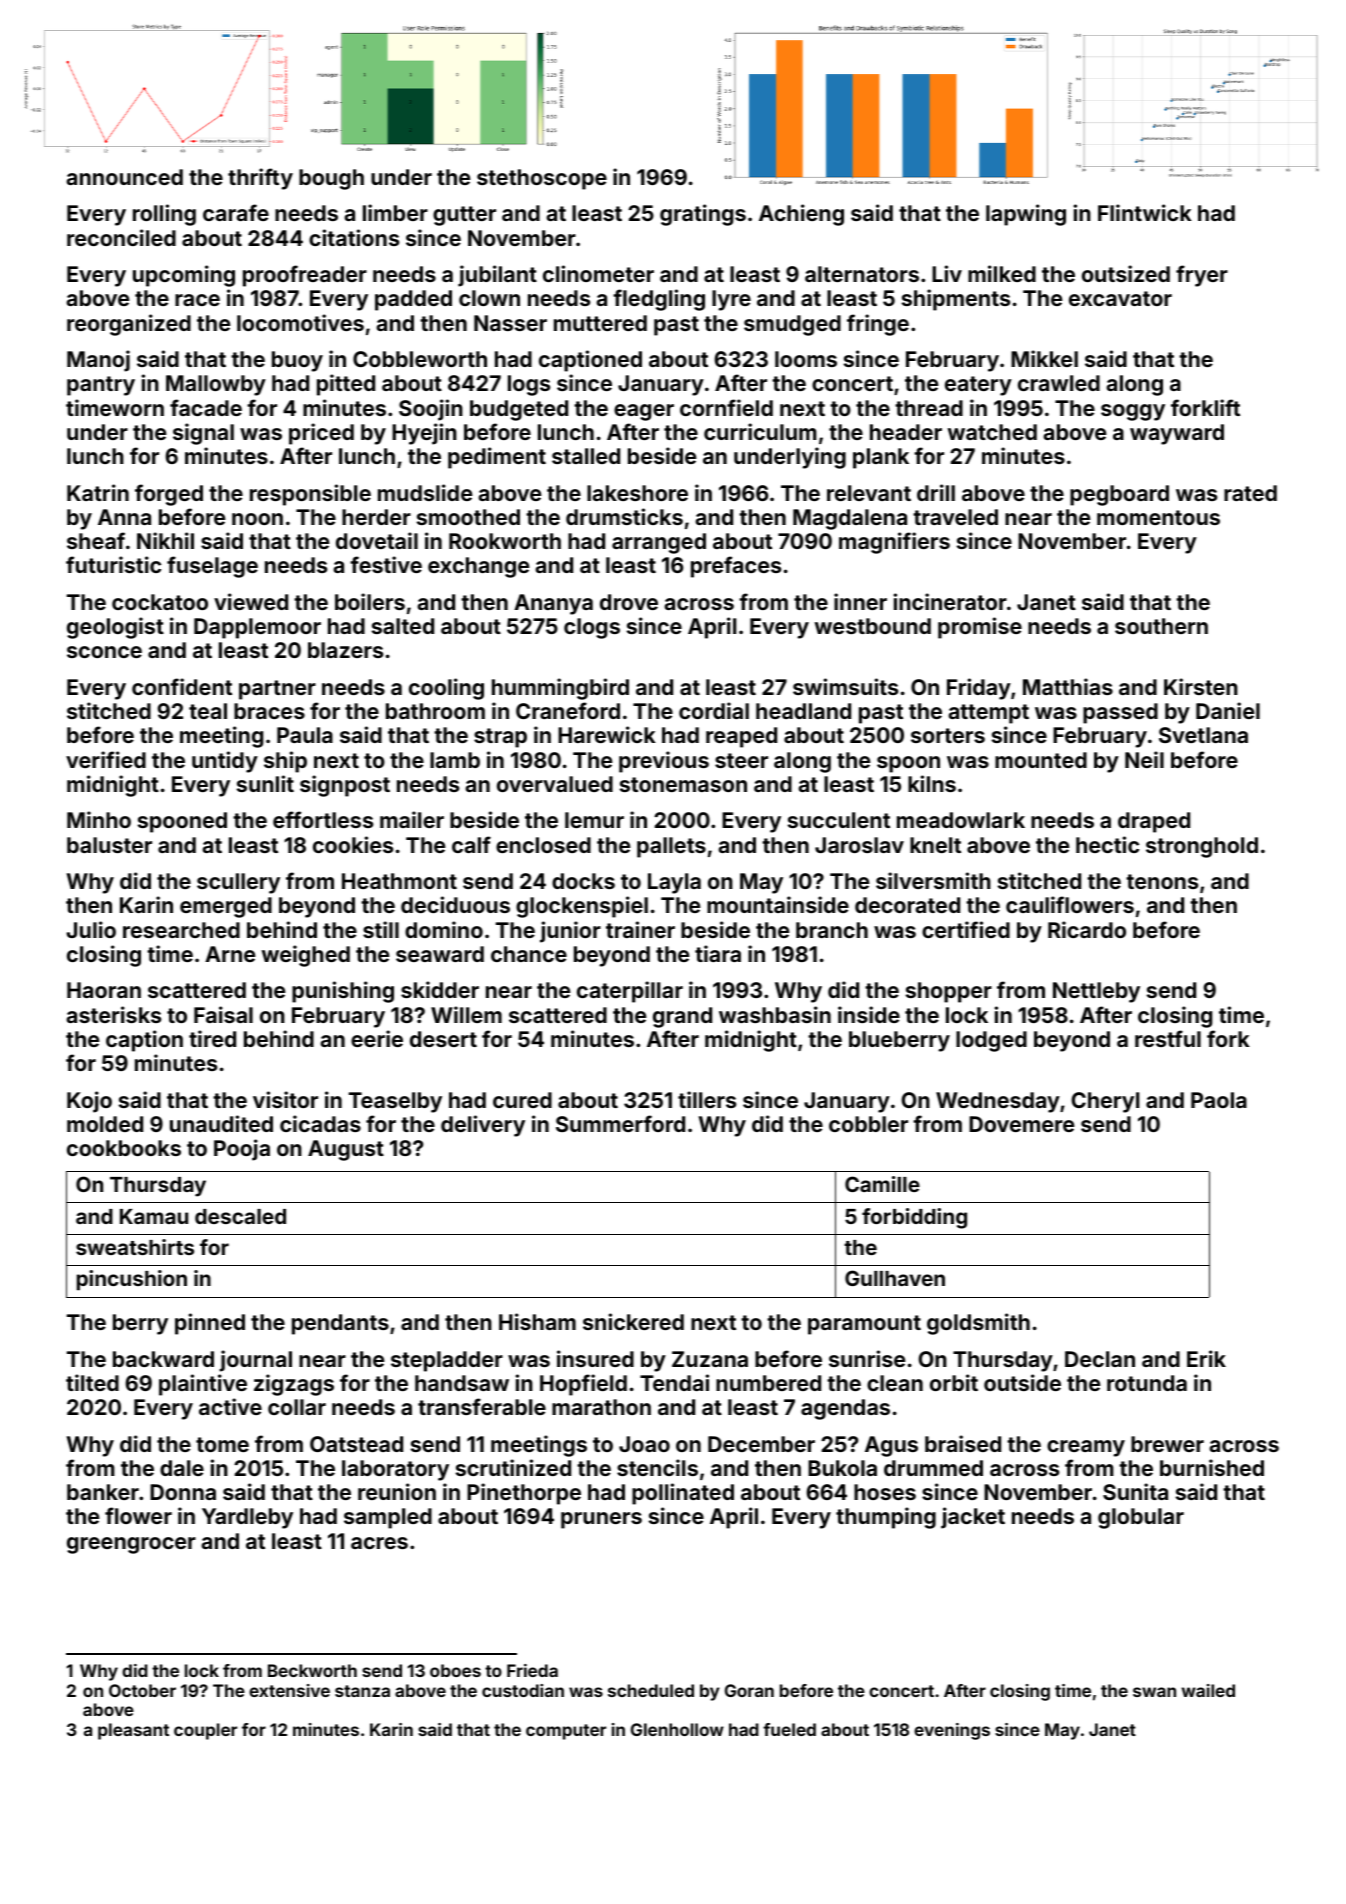  Describe the element at coordinates (238, 883) in the document. I see `scullery` at that location.
